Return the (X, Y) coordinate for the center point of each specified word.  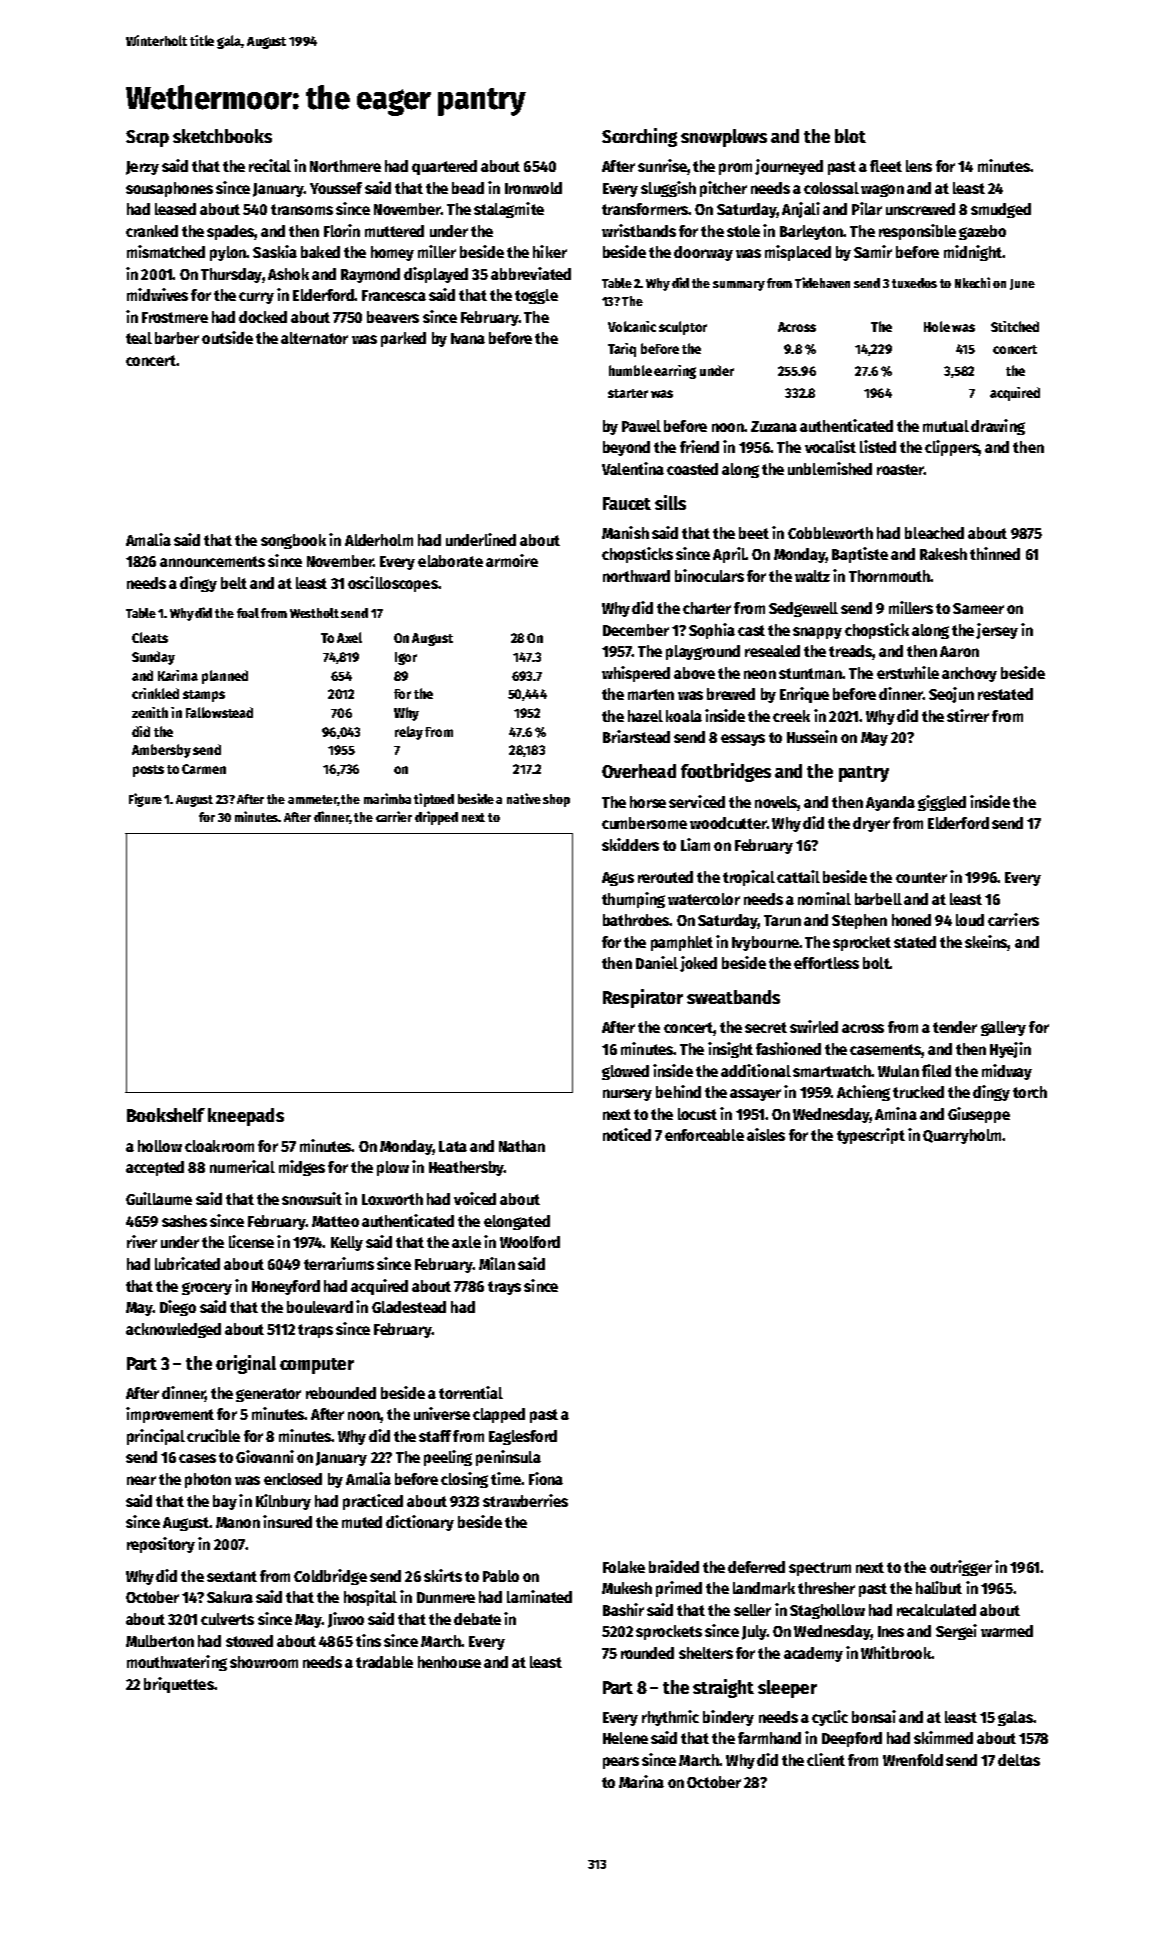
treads (850, 651)
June (1022, 284)
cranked (152, 231)
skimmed (943, 1737)
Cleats (150, 637)
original (246, 1364)
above (694, 673)
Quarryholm (962, 1136)
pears (621, 1763)
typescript (871, 1136)
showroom (264, 1662)
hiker (550, 251)
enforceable (704, 1135)
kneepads (246, 1117)
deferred (756, 1567)
